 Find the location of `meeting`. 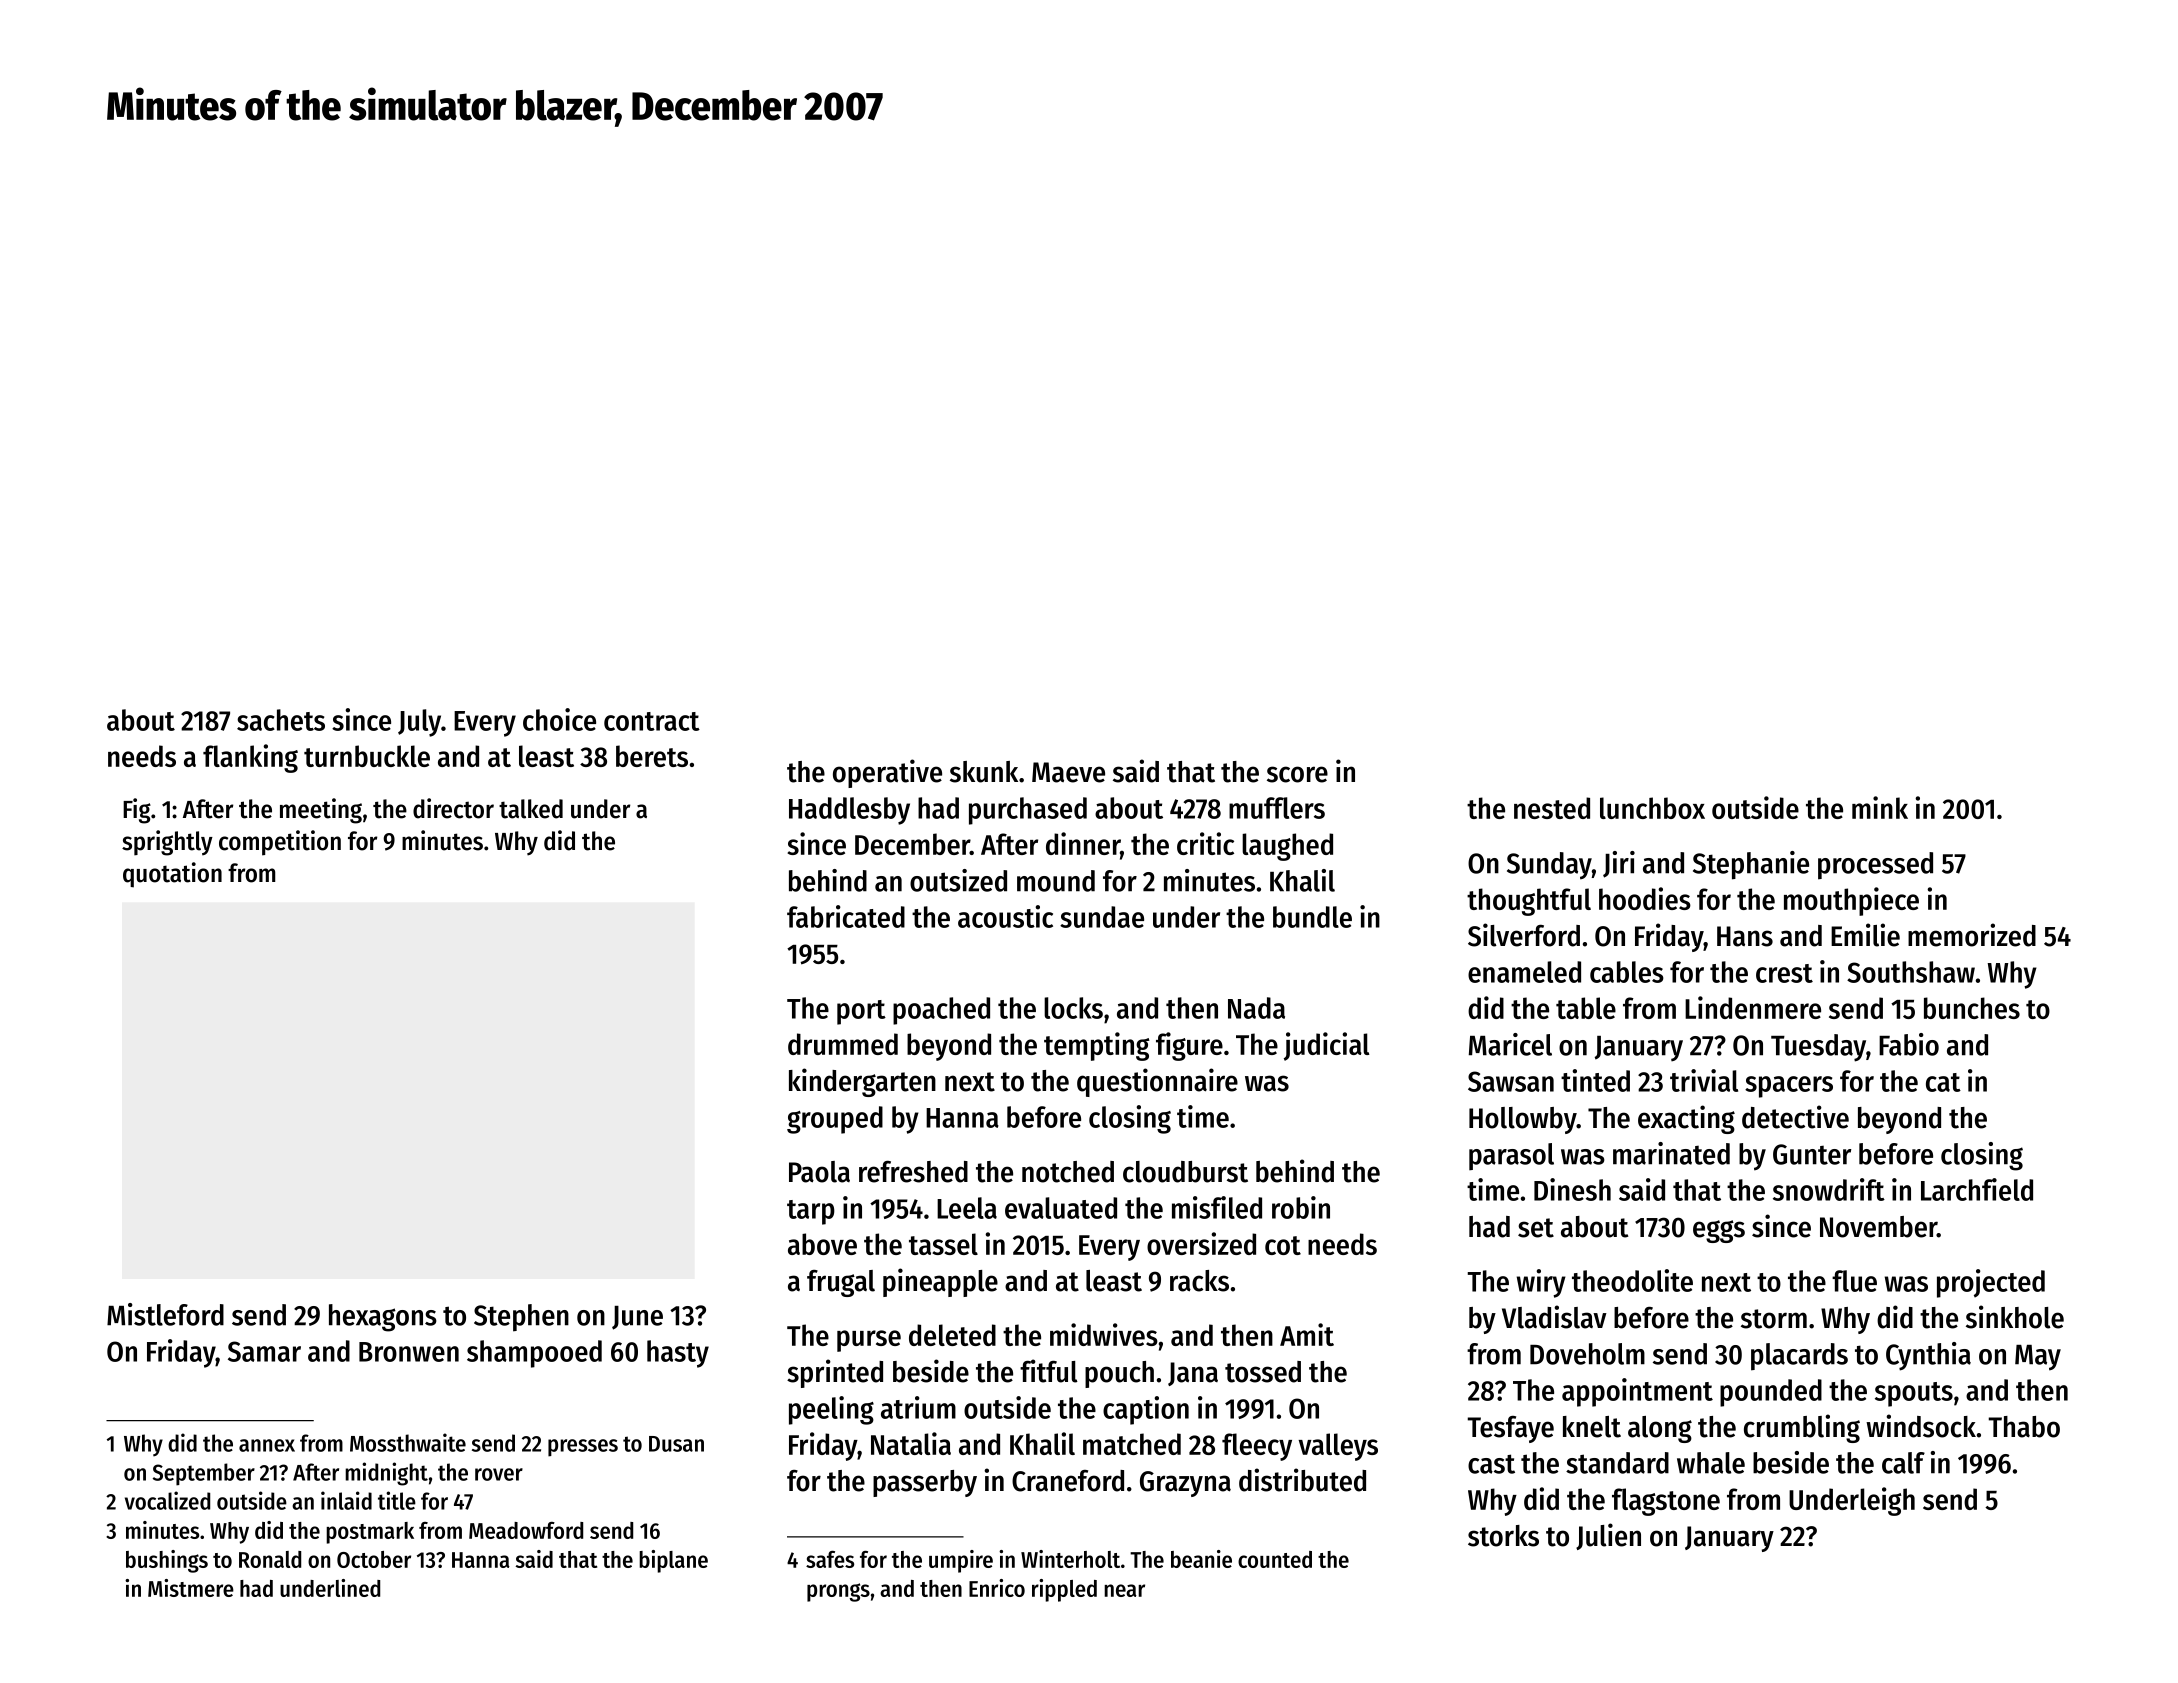

meeting is located at coordinates (321, 811).
